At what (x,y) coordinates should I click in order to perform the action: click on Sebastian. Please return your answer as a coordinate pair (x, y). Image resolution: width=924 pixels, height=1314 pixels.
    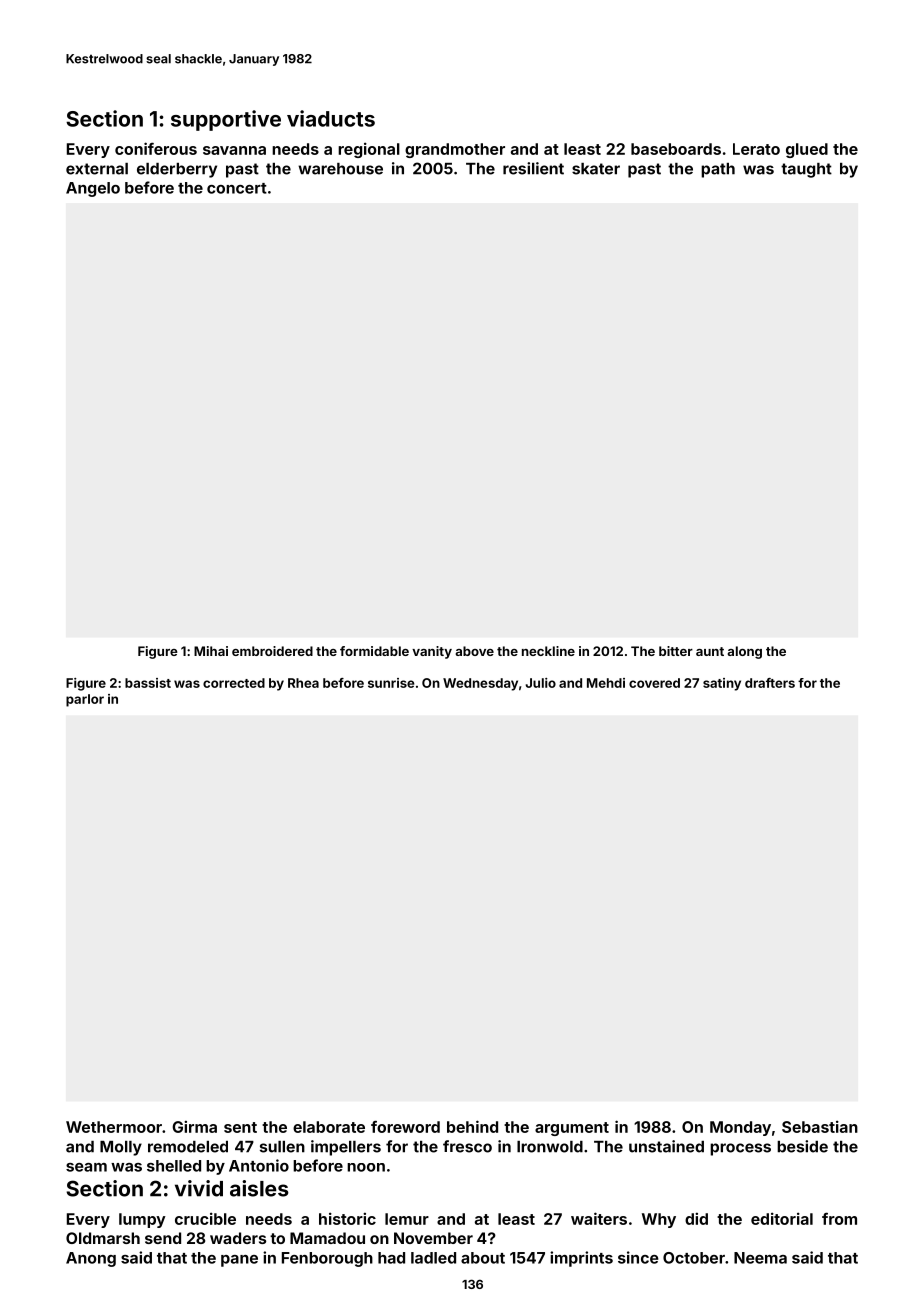
    Looking at the image, I should click on (820, 1126).
